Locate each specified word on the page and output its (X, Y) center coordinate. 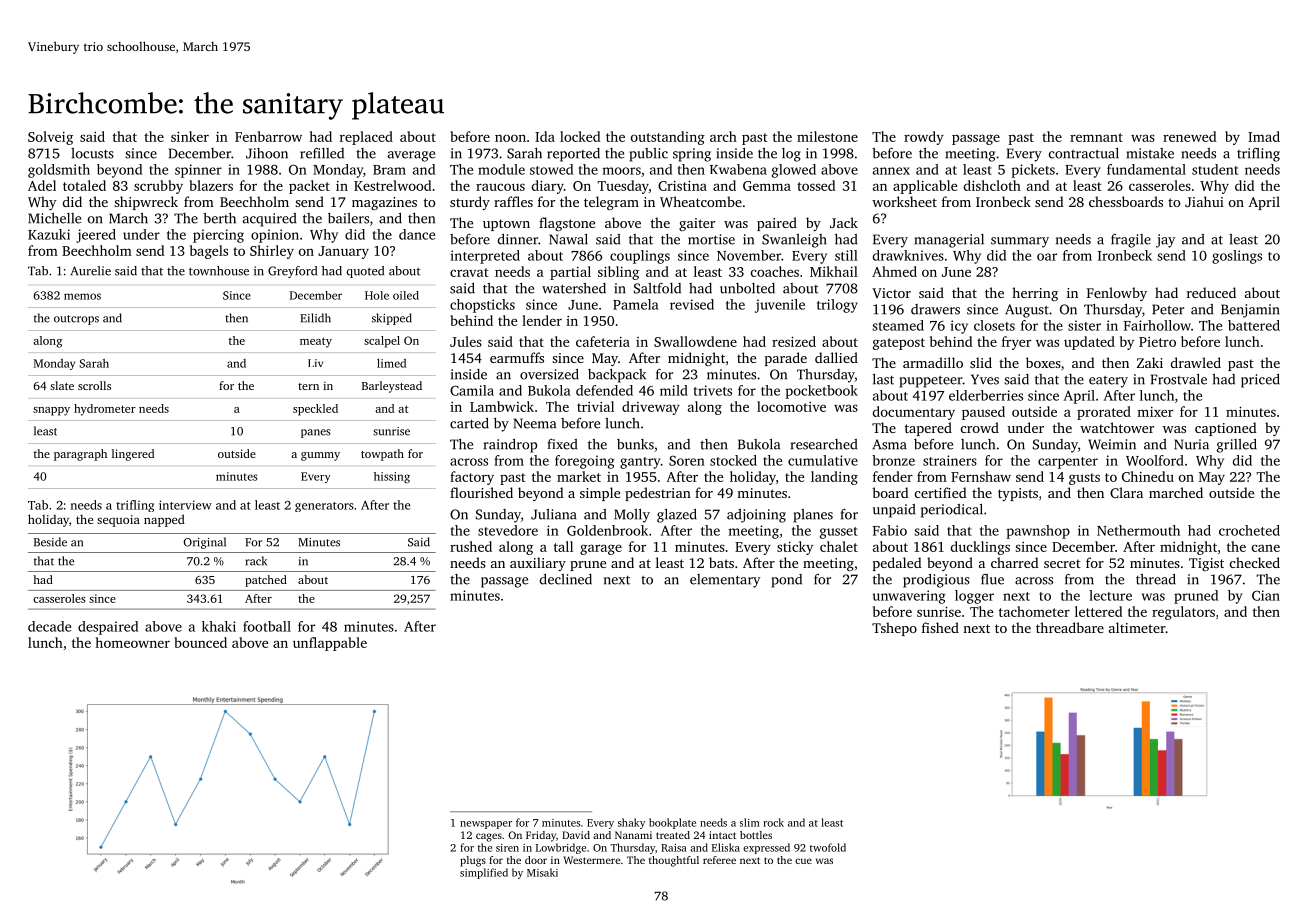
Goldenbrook (607, 530)
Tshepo (894, 629)
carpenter (1068, 463)
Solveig (50, 138)
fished (940, 627)
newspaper (486, 825)
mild (674, 390)
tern (308, 386)
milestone (827, 136)
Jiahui (1204, 201)
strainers (950, 460)
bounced (200, 642)
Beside (50, 542)
